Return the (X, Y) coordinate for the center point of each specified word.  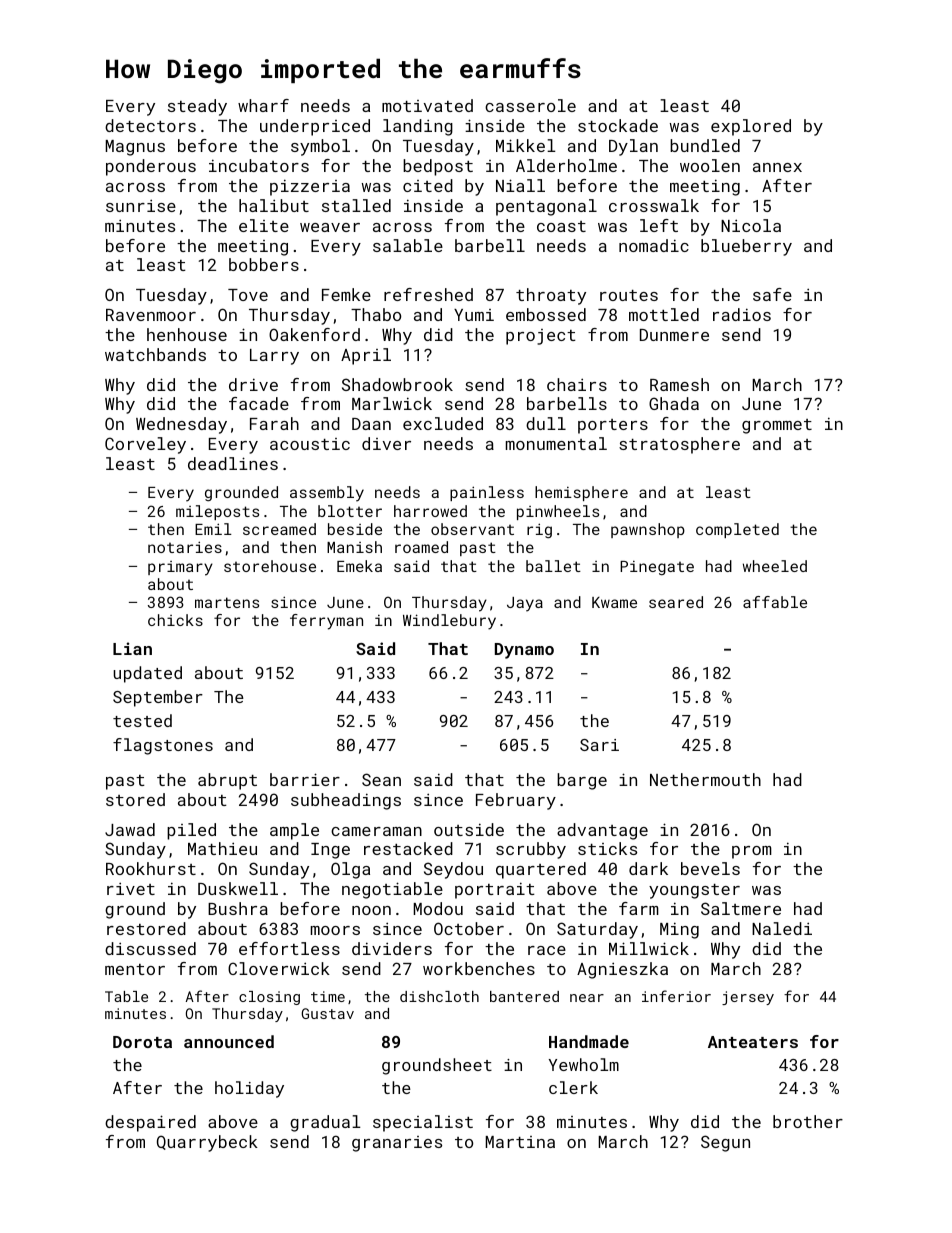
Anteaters (753, 1042)
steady (197, 107)
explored (751, 127)
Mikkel (526, 145)
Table (126, 996)
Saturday (597, 930)
